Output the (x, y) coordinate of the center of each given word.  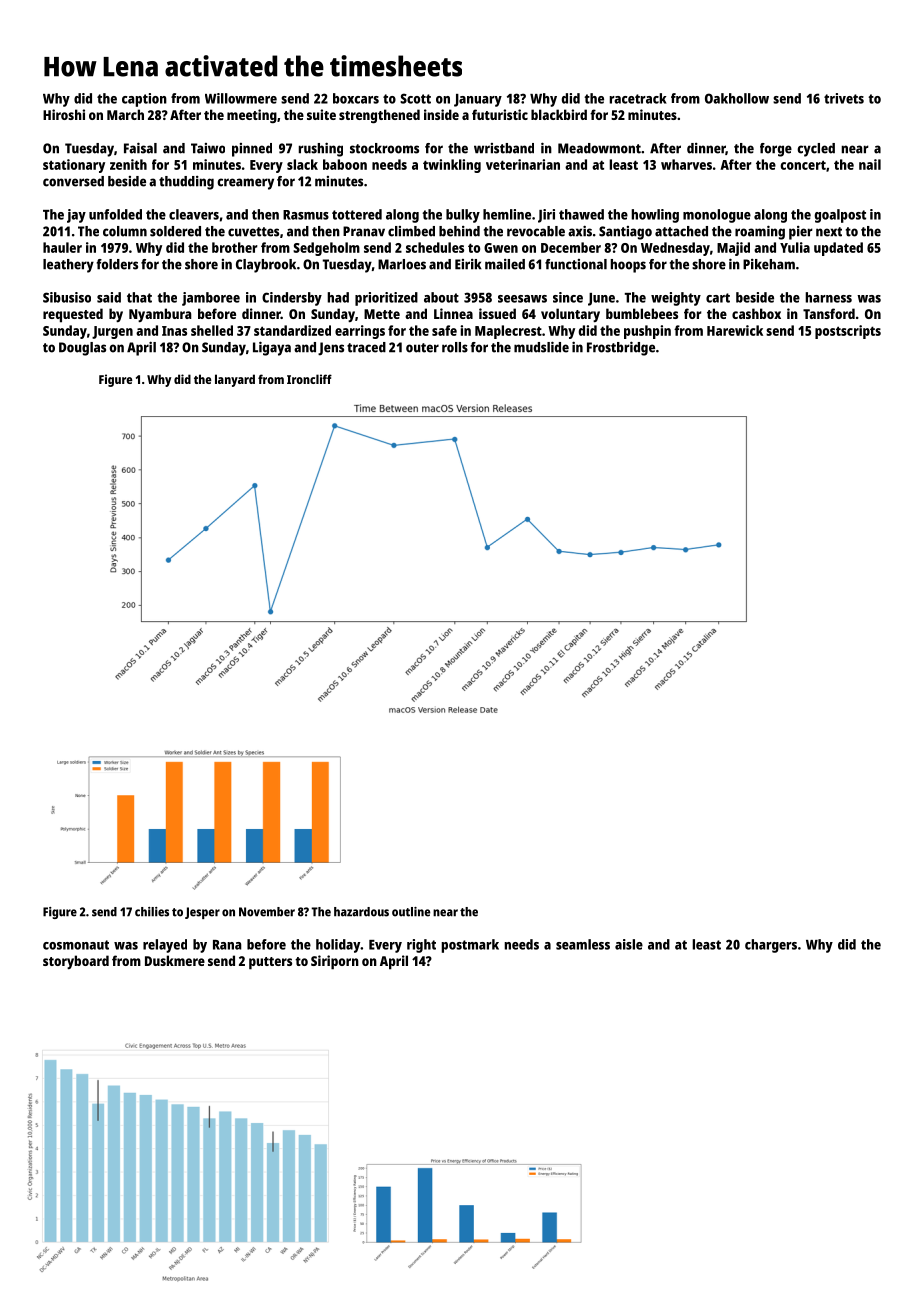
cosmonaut (76, 945)
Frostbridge (621, 348)
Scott (415, 98)
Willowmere (241, 98)
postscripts (848, 332)
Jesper (202, 913)
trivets (844, 98)
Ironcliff (309, 379)
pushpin (647, 332)
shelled (212, 330)
